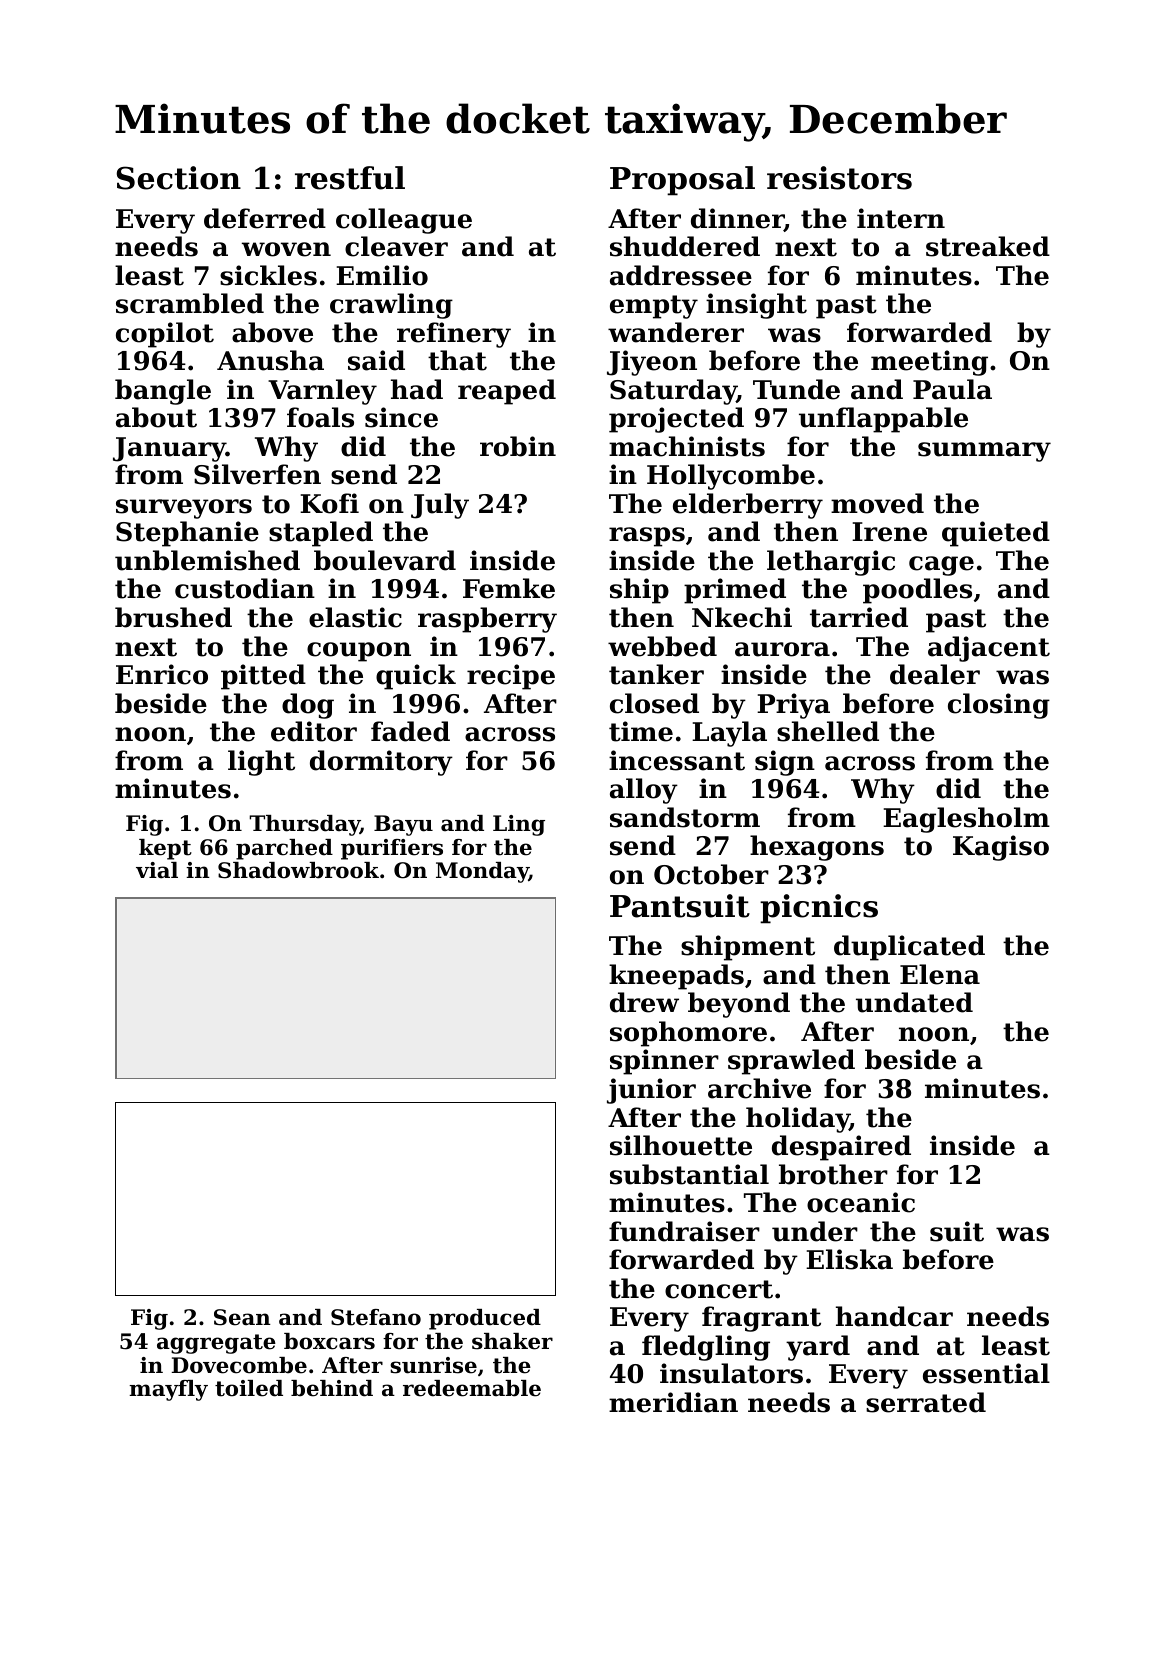 This screenshot has height=1654, width=1165. What do you see at coordinates (651, 1091) in the screenshot?
I see `junior` at bounding box center [651, 1091].
